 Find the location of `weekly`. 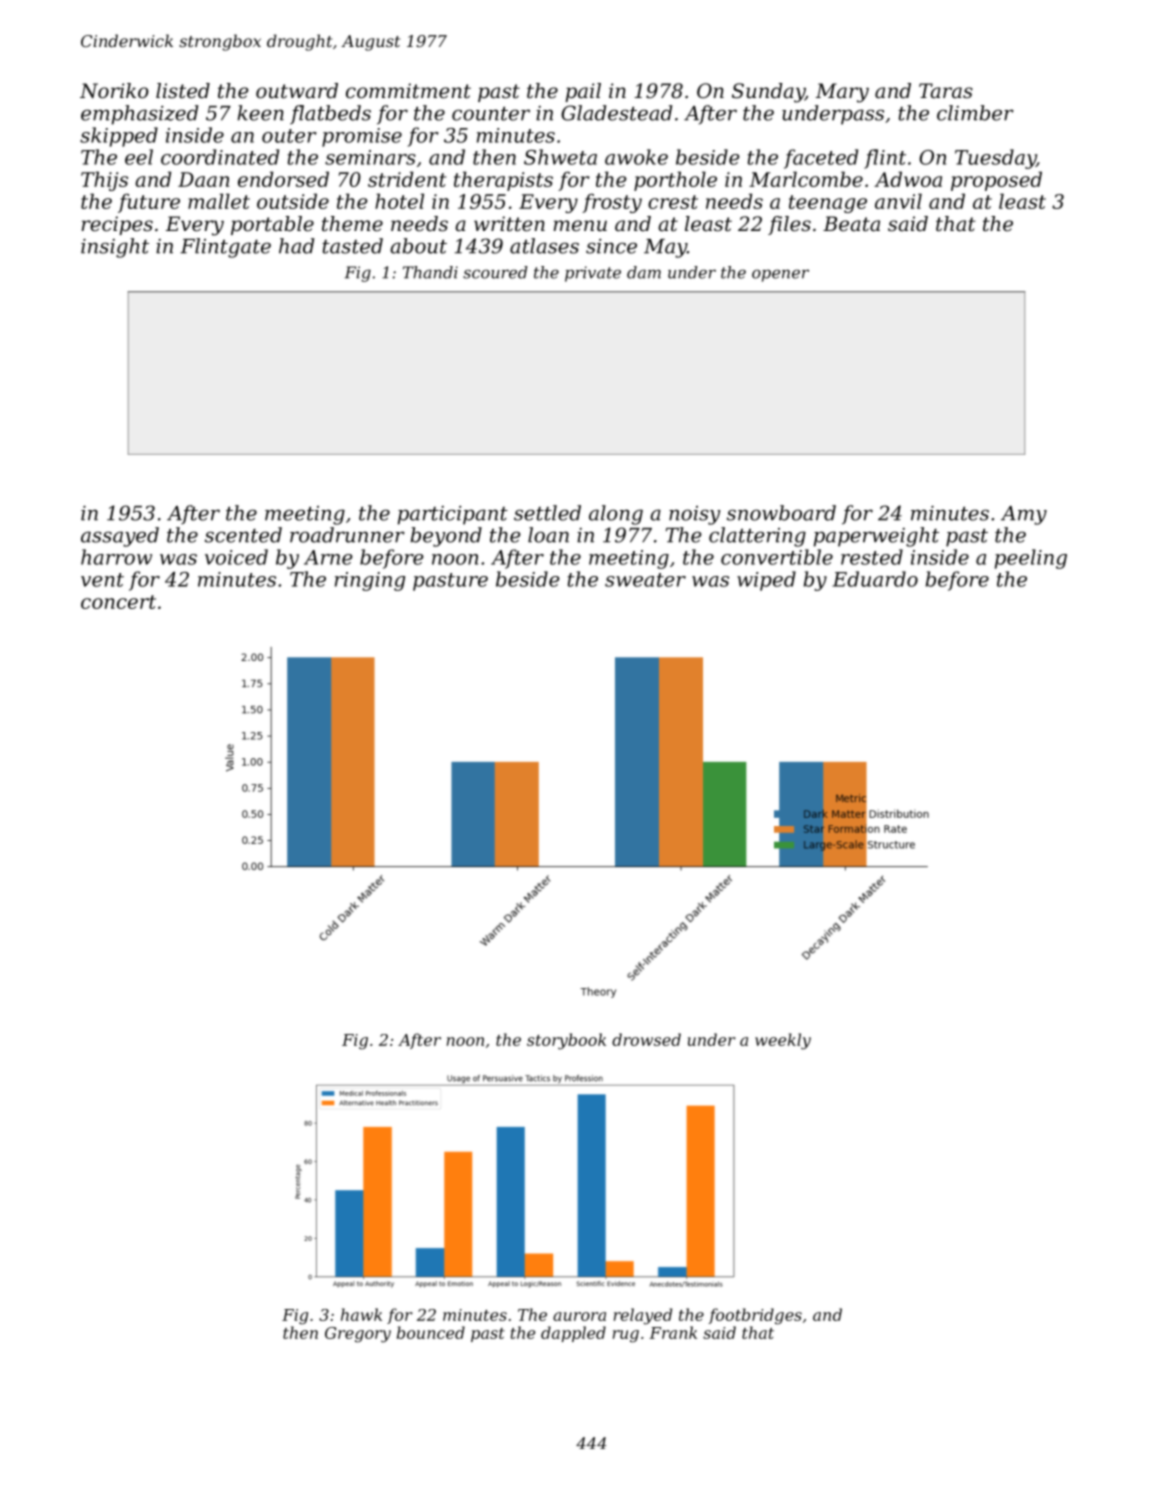

weekly is located at coordinates (783, 1041).
